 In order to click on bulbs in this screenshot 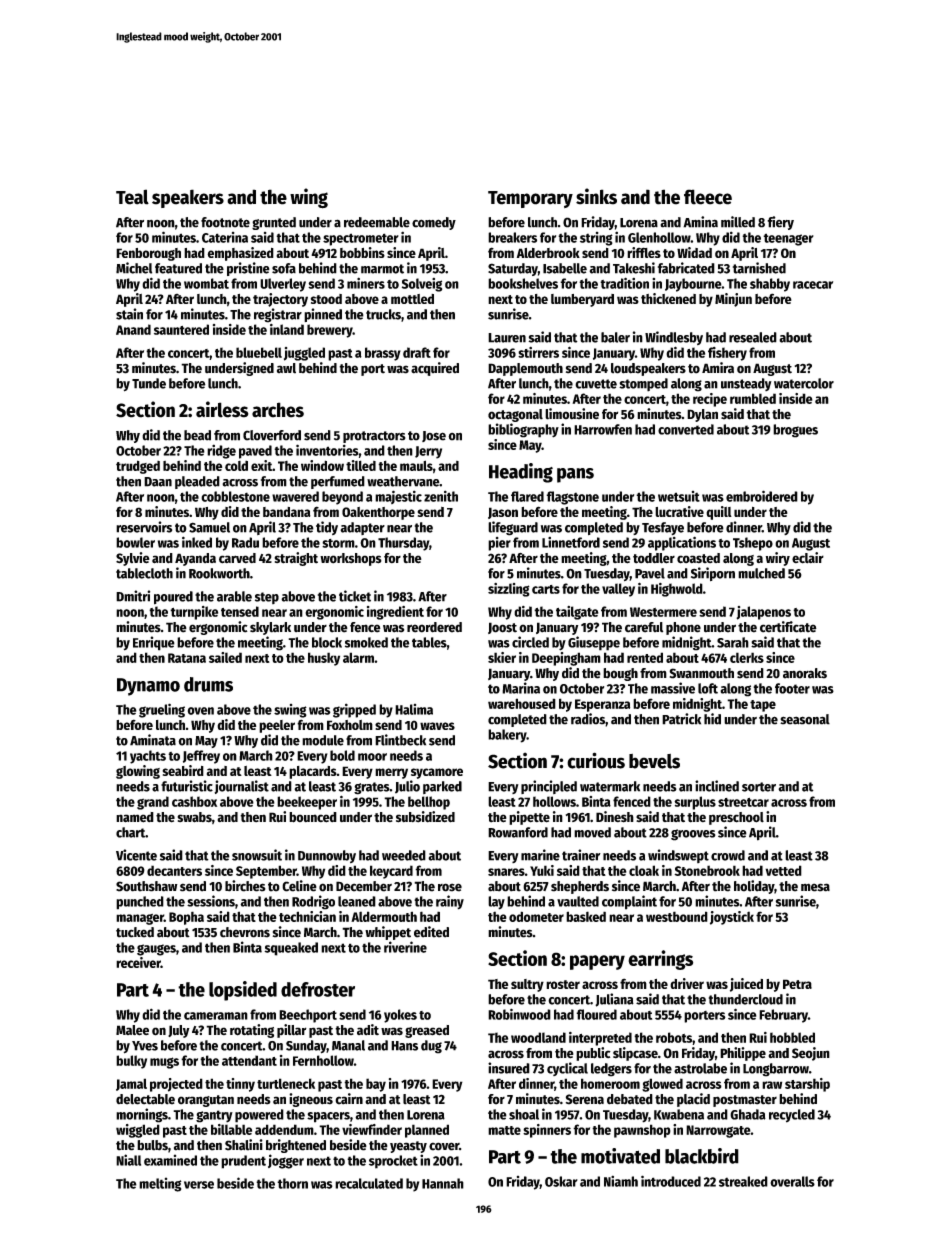, I will do `click(152, 1145)`.
